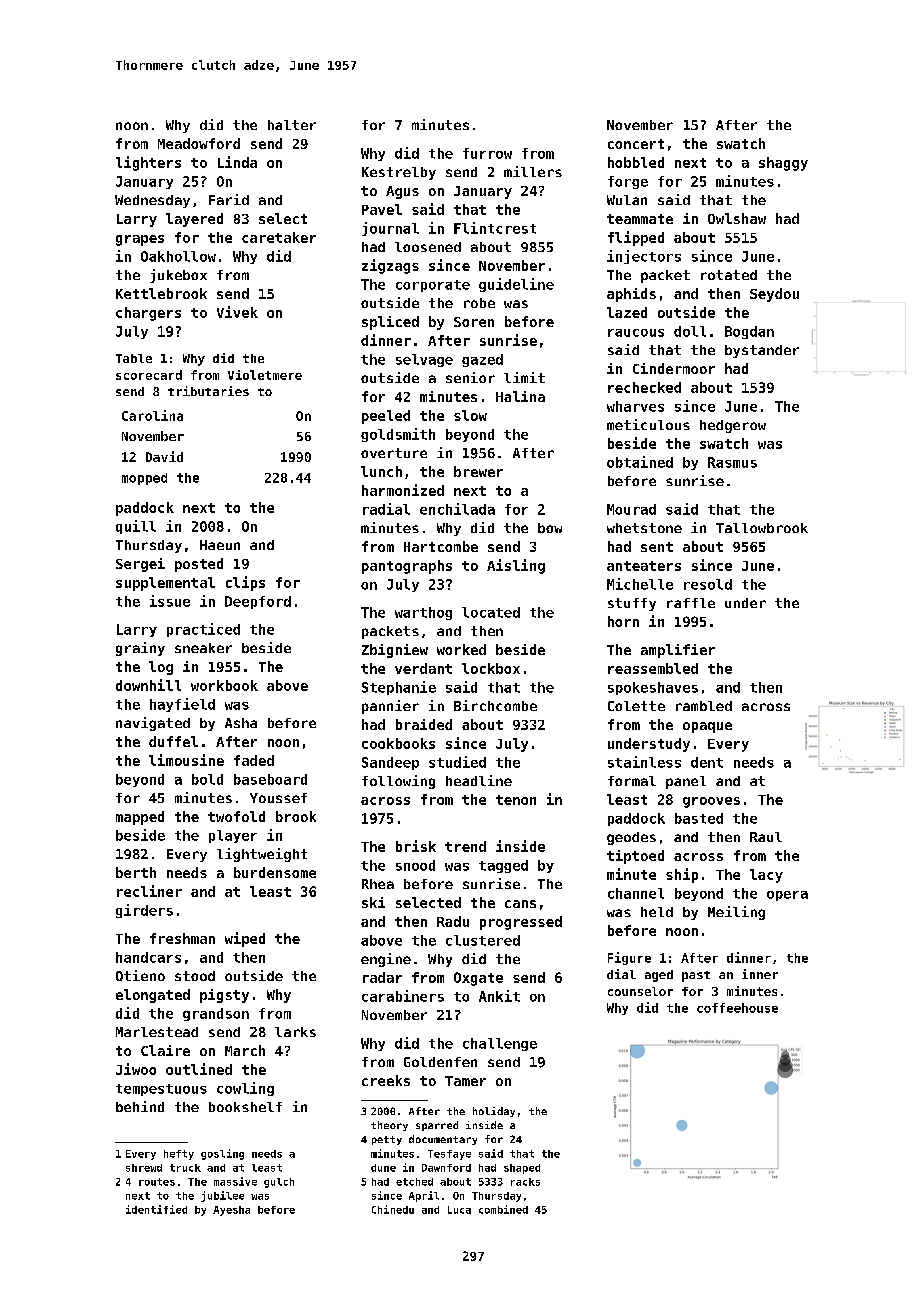 This page has height=1308, width=924. I want to click on furrow, so click(487, 153).
